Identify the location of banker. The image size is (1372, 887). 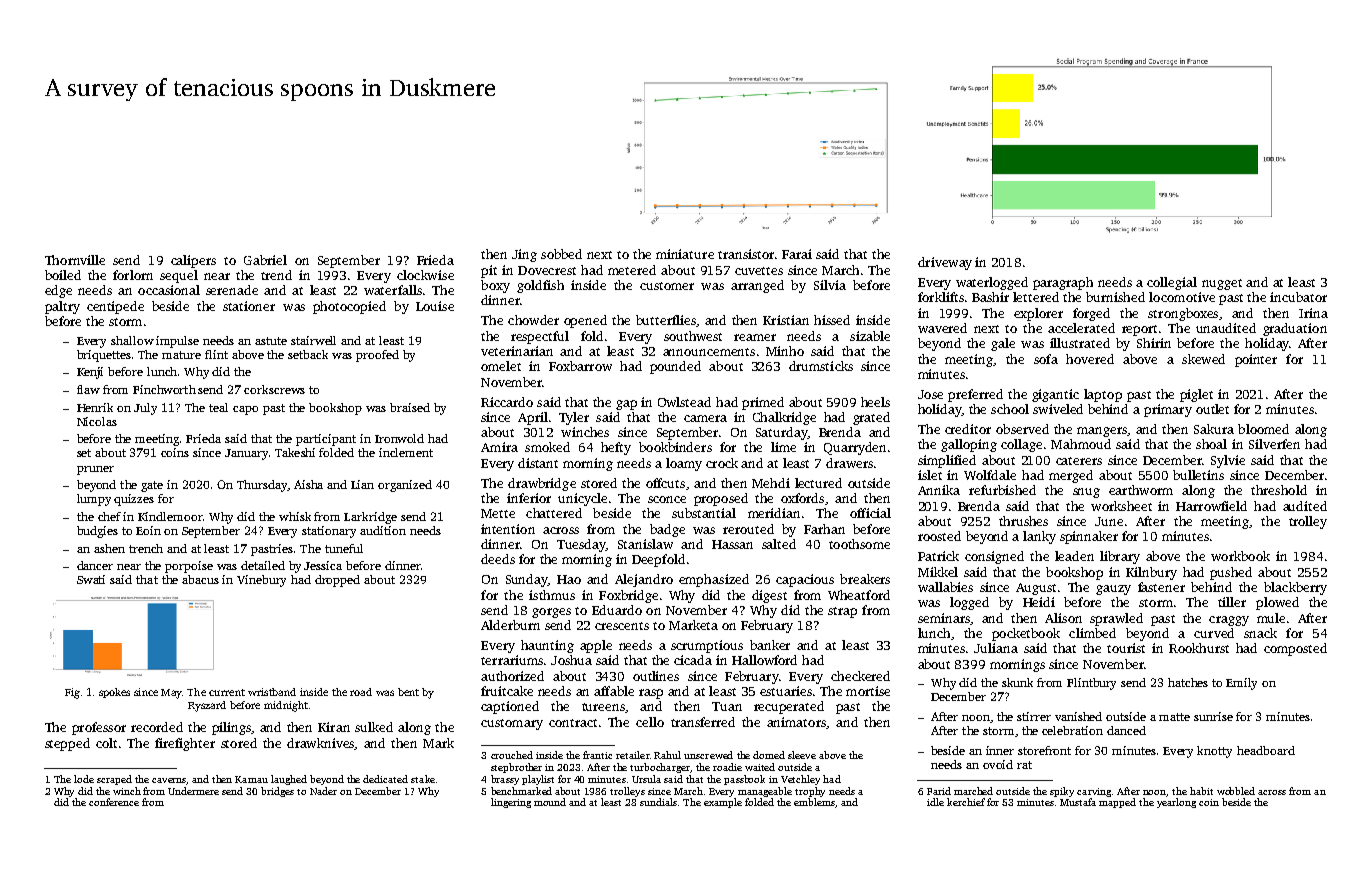
(770, 645).
